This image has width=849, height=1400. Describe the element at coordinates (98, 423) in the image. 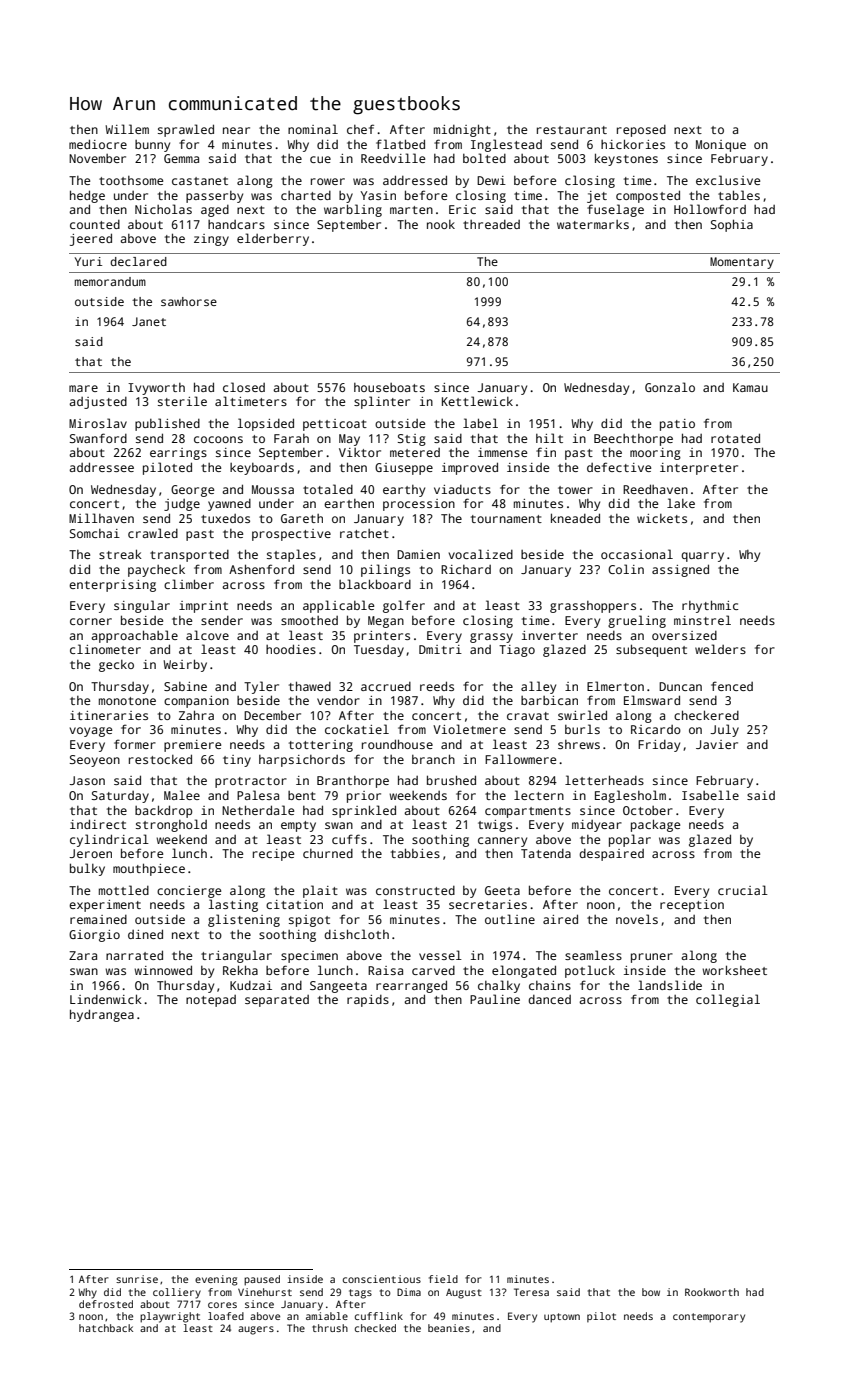

I see `Miroslav` at that location.
